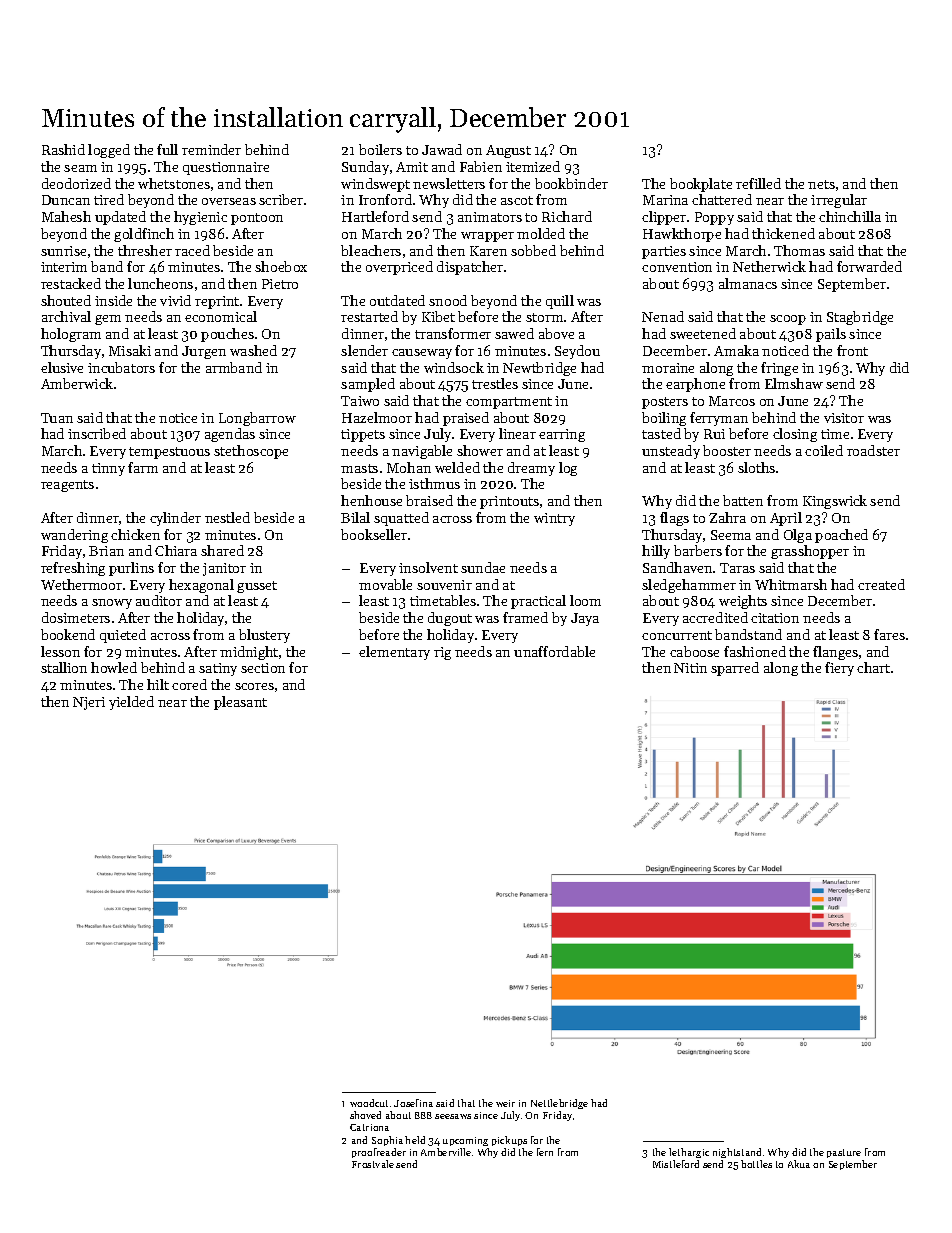 Image resolution: width=952 pixels, height=1233 pixels. Describe the element at coordinates (373, 1164) in the page. I see `Frostvale` at that location.
